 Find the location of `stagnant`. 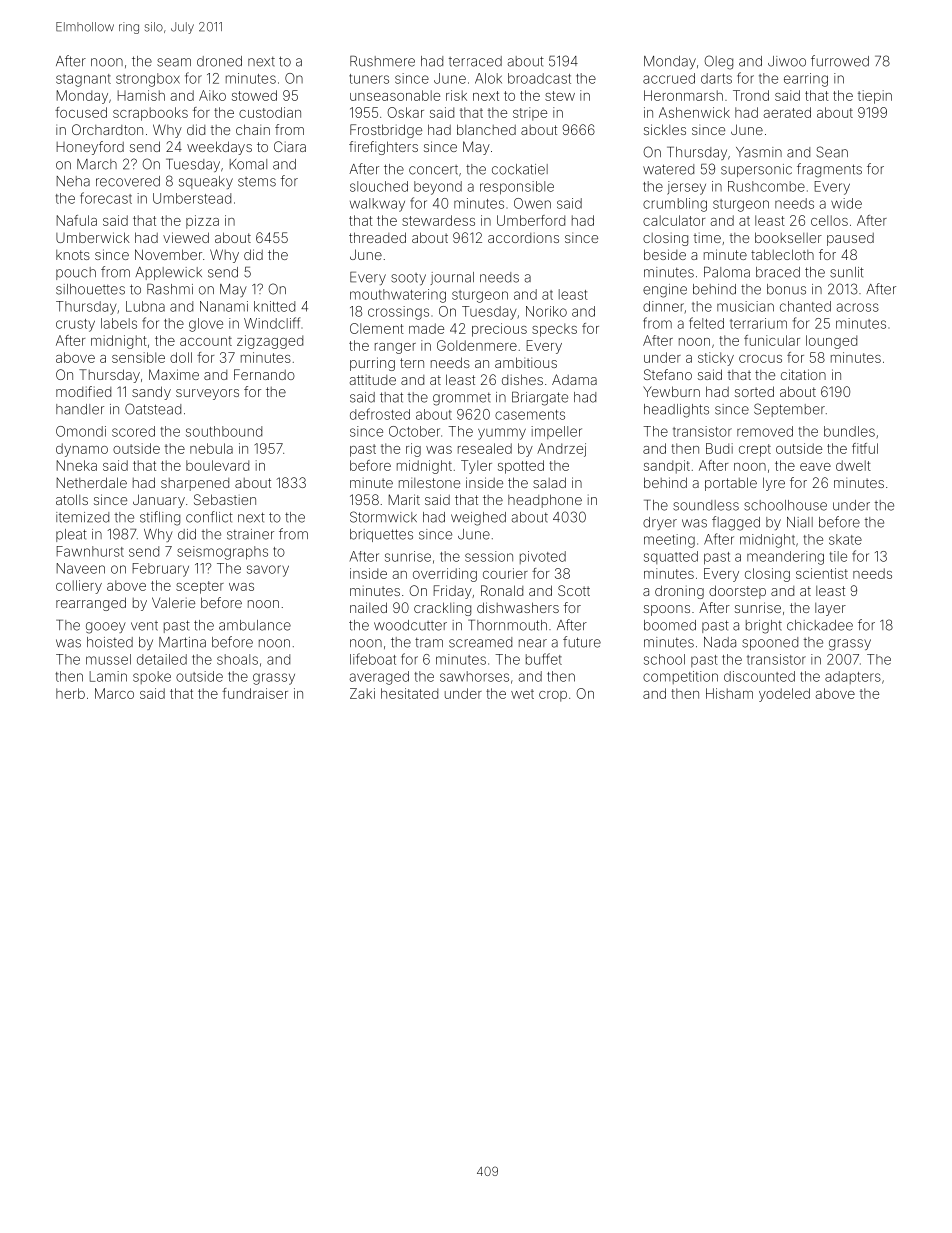

stagnant is located at coordinates (83, 80).
